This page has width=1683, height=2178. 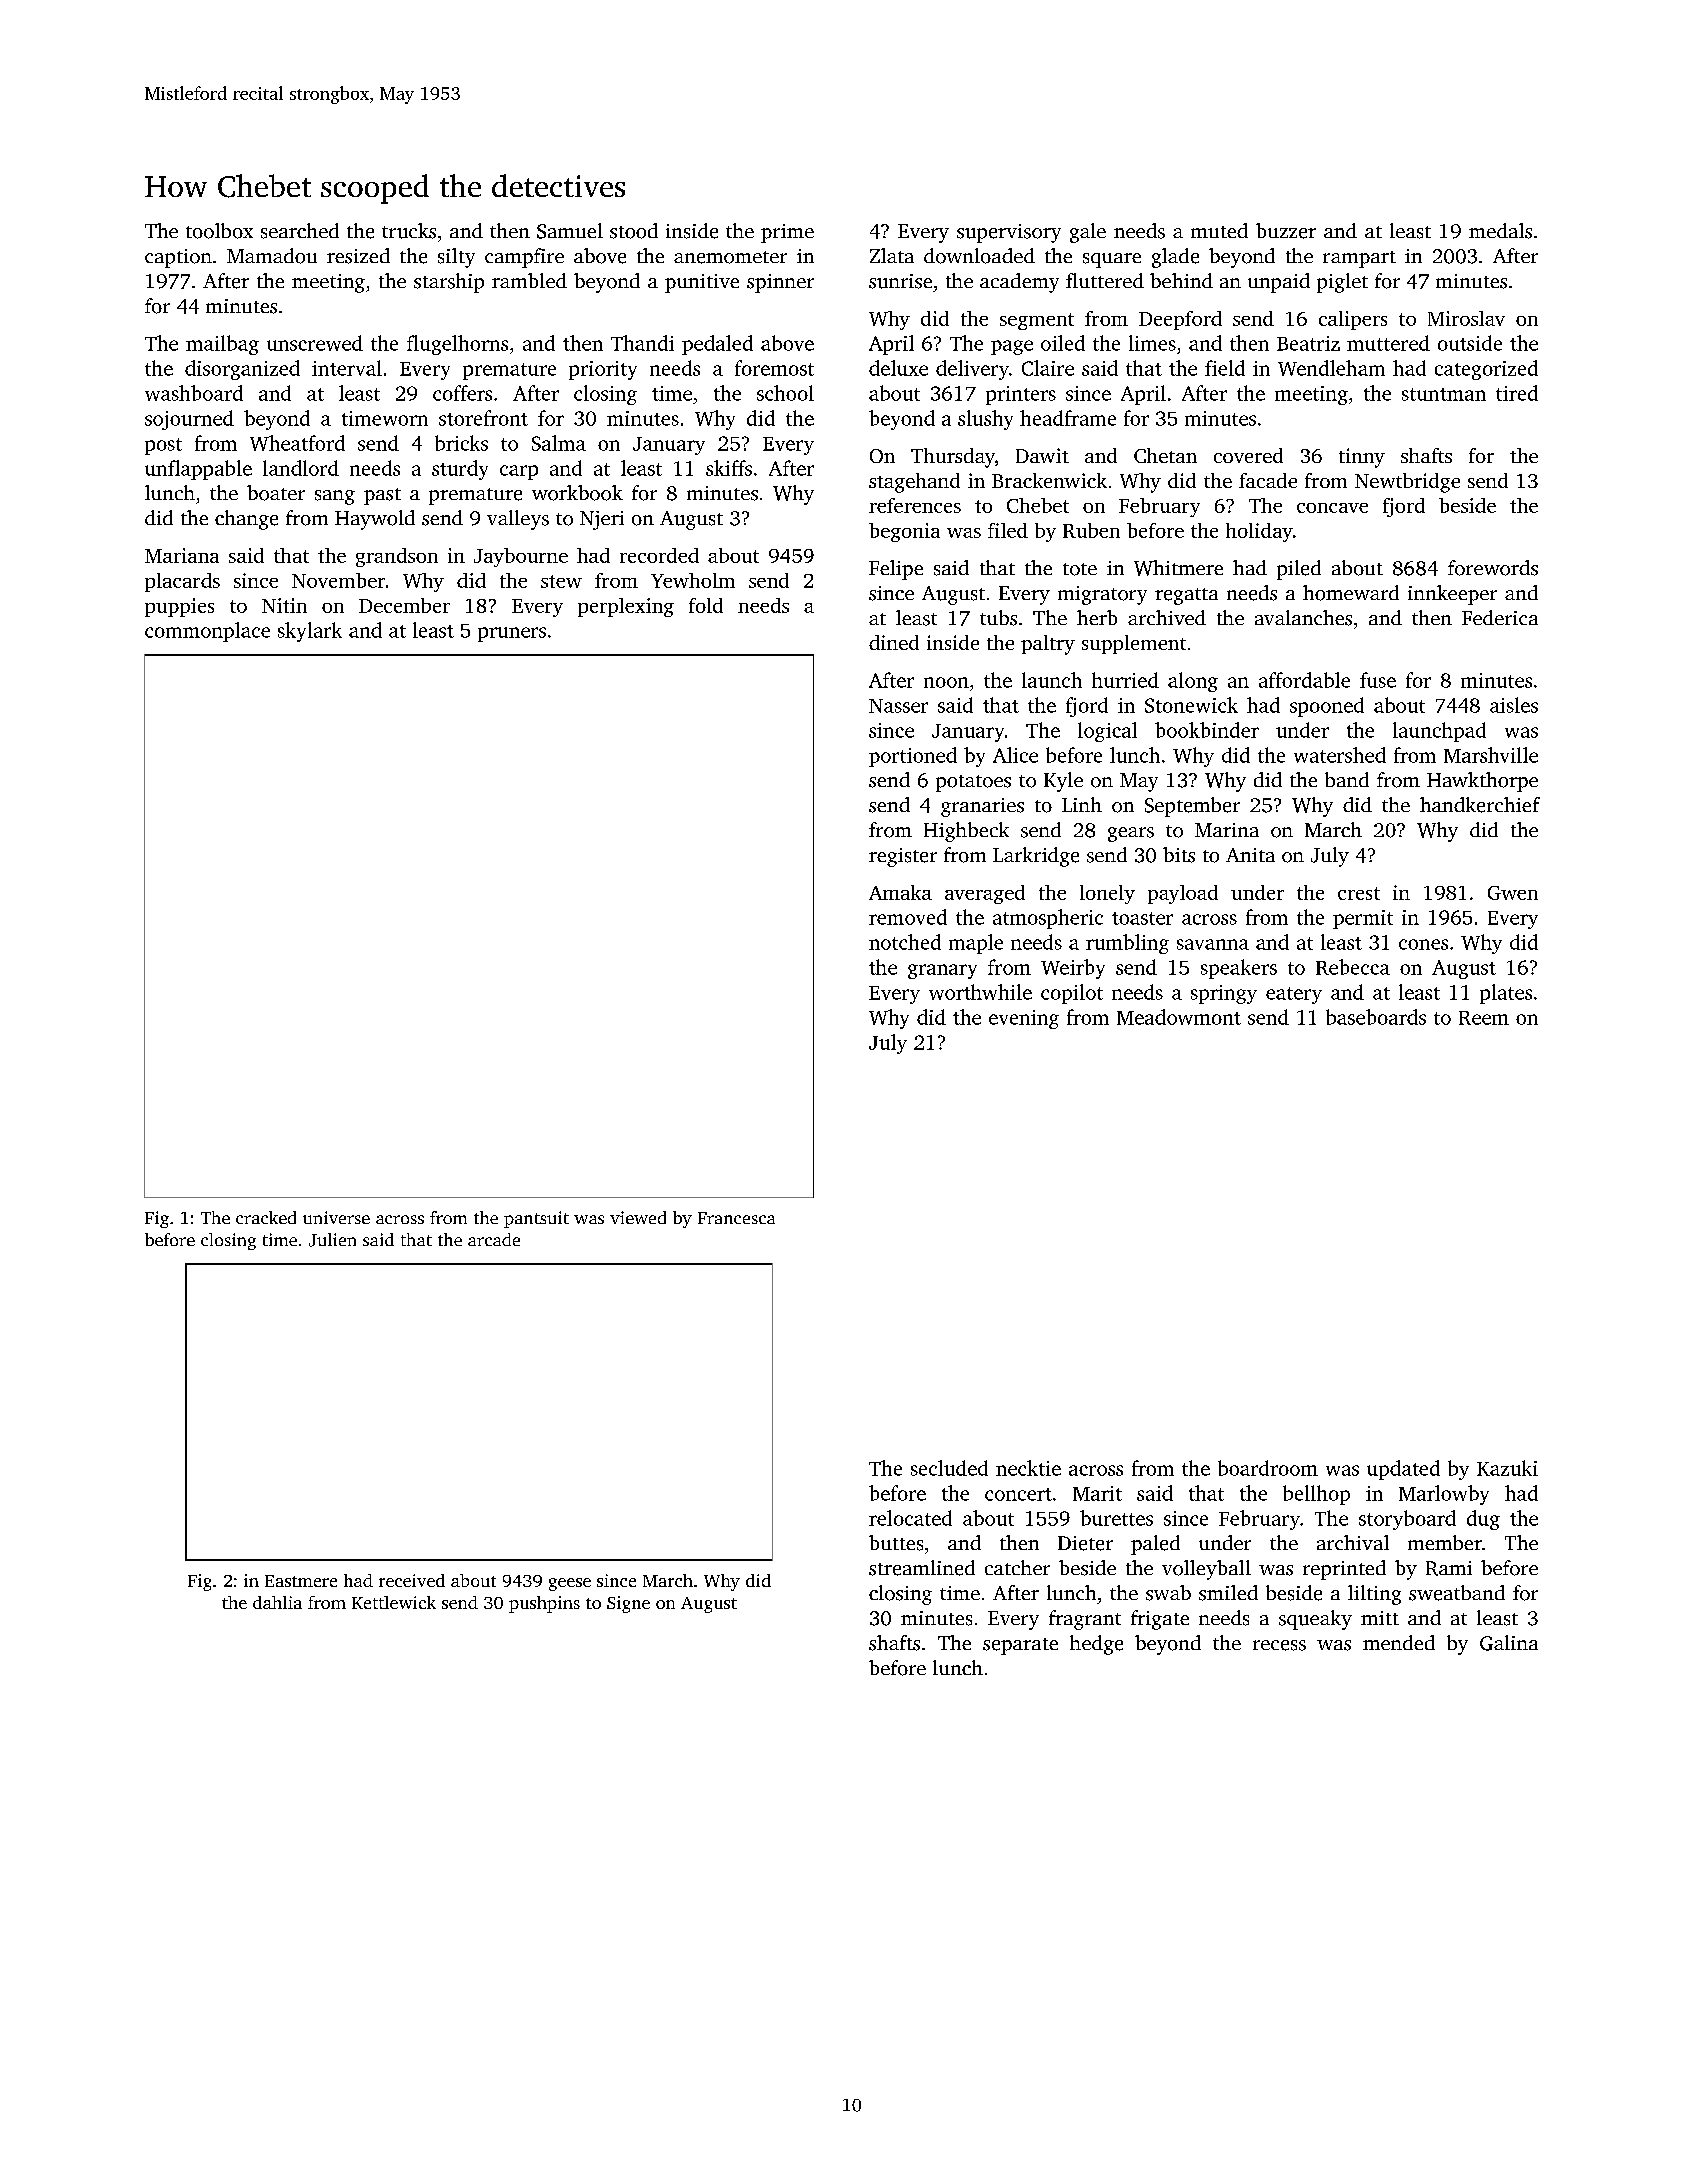 What do you see at coordinates (1088, 233) in the page?
I see `gale` at bounding box center [1088, 233].
